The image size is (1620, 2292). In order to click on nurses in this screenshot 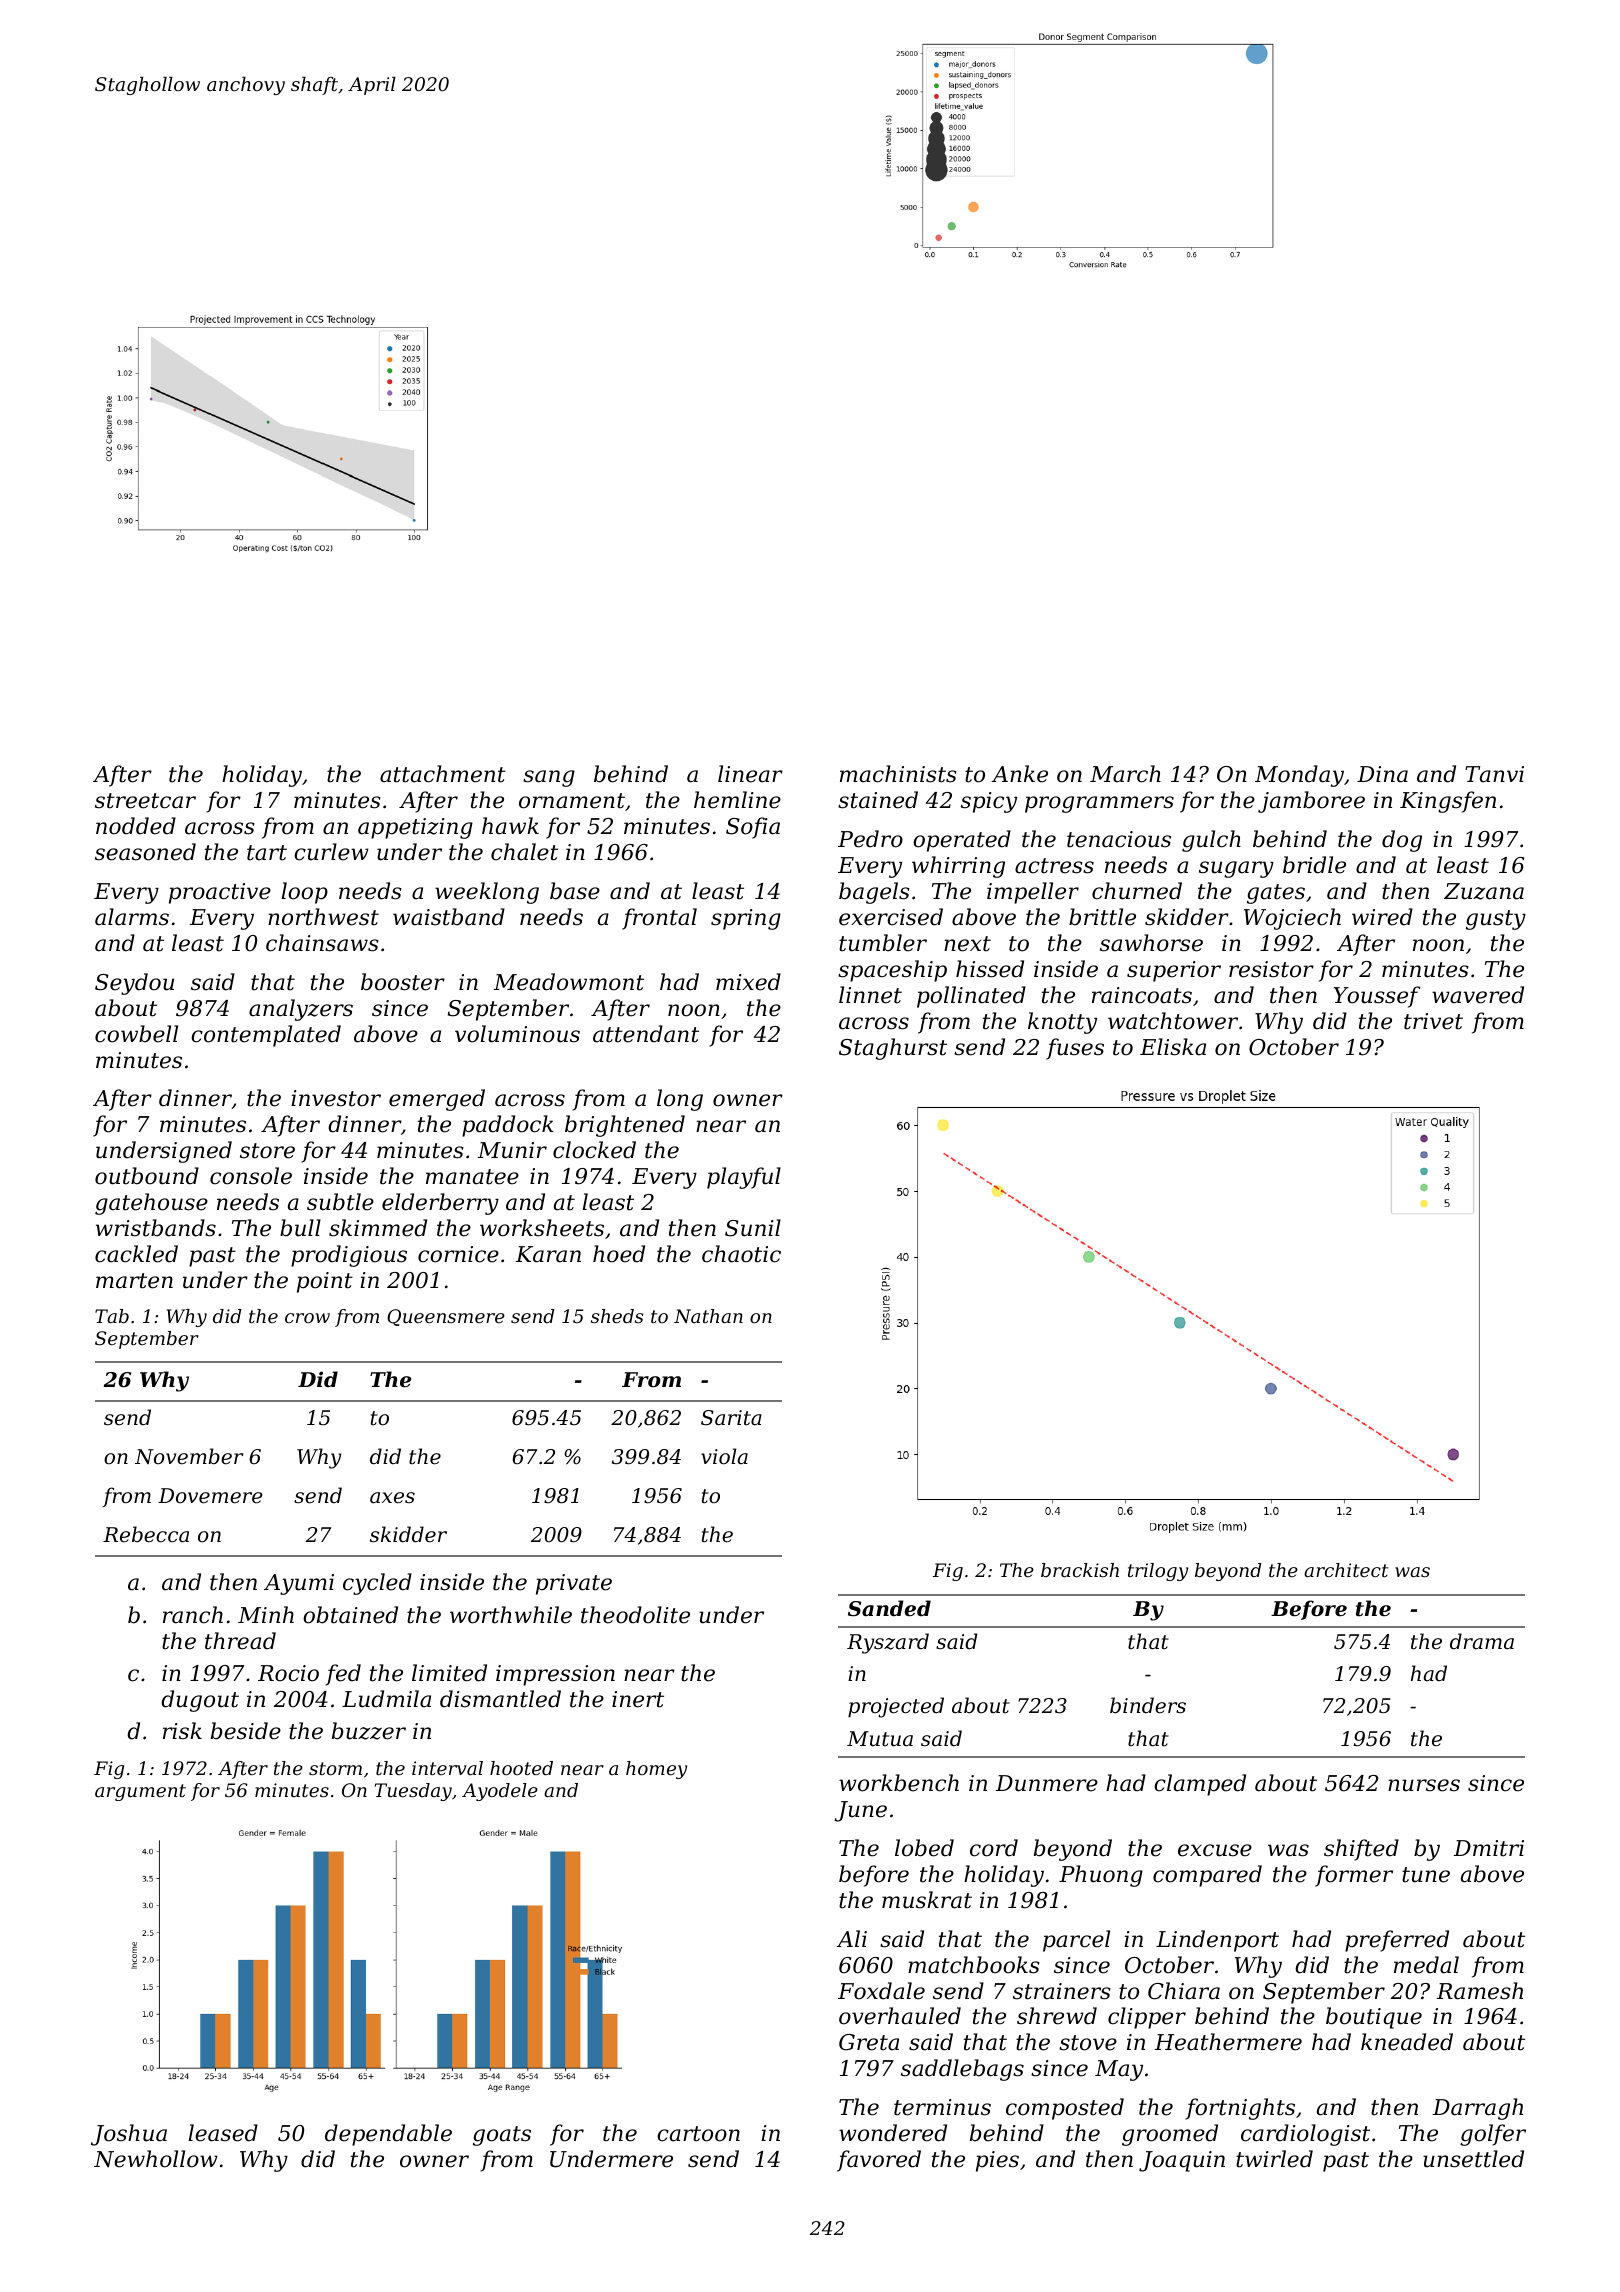, I will do `click(1424, 1785)`.
